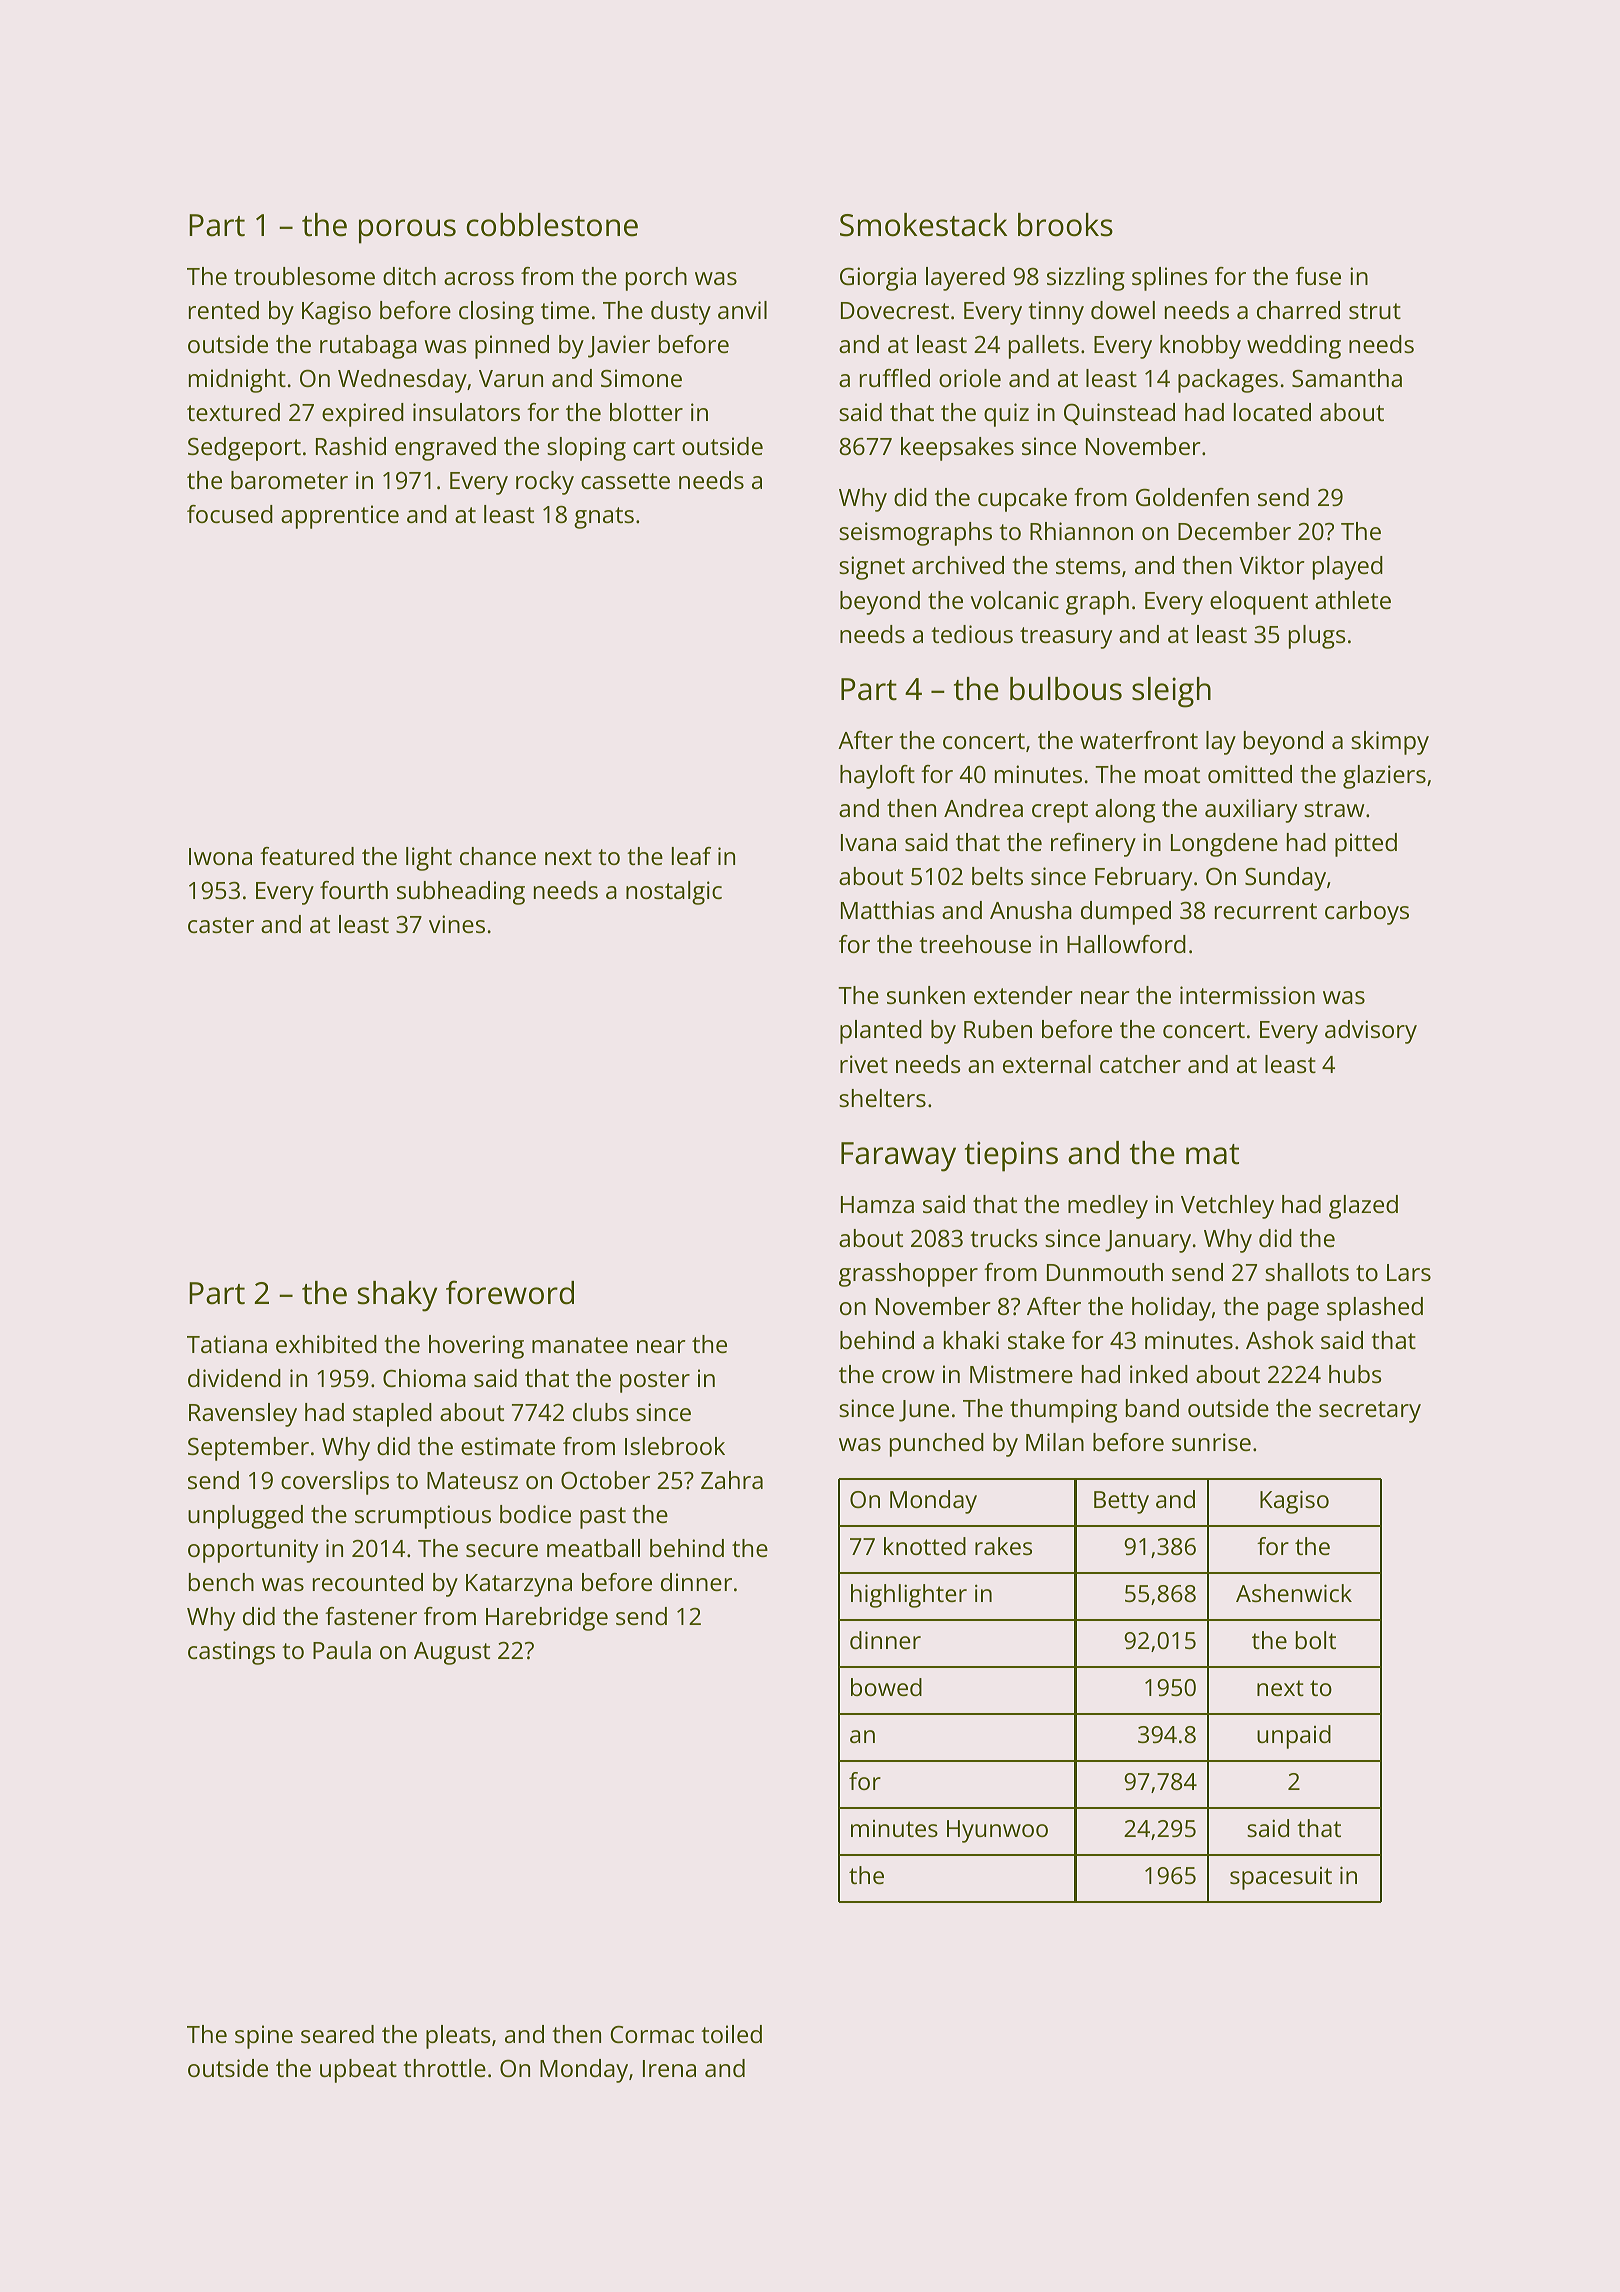  I want to click on Smokestack, so click(923, 225).
